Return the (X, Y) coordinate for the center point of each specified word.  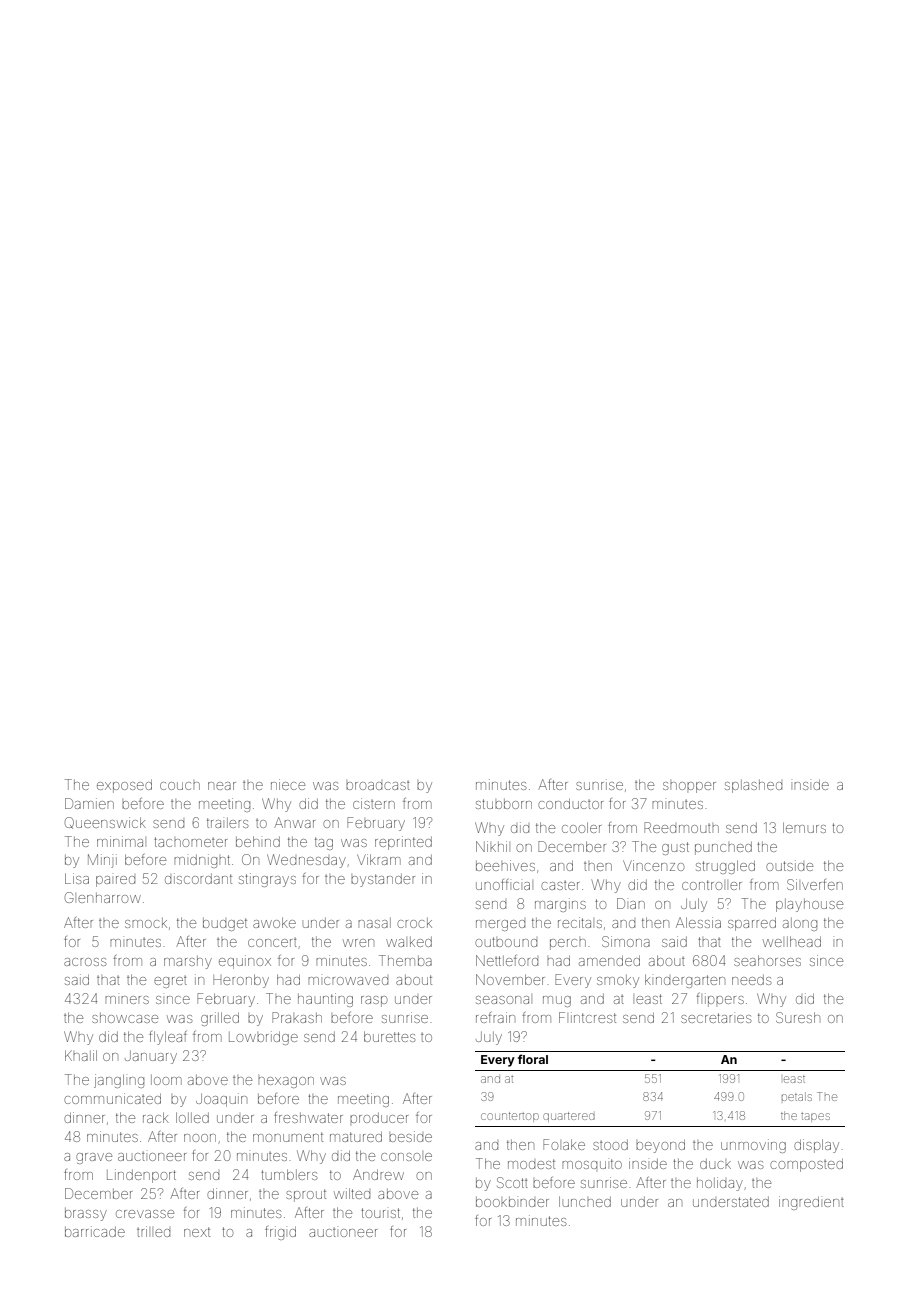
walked (409, 942)
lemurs (804, 827)
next (197, 1232)
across (85, 962)
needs (751, 980)
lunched (585, 1201)
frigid (280, 1233)
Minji (102, 861)
